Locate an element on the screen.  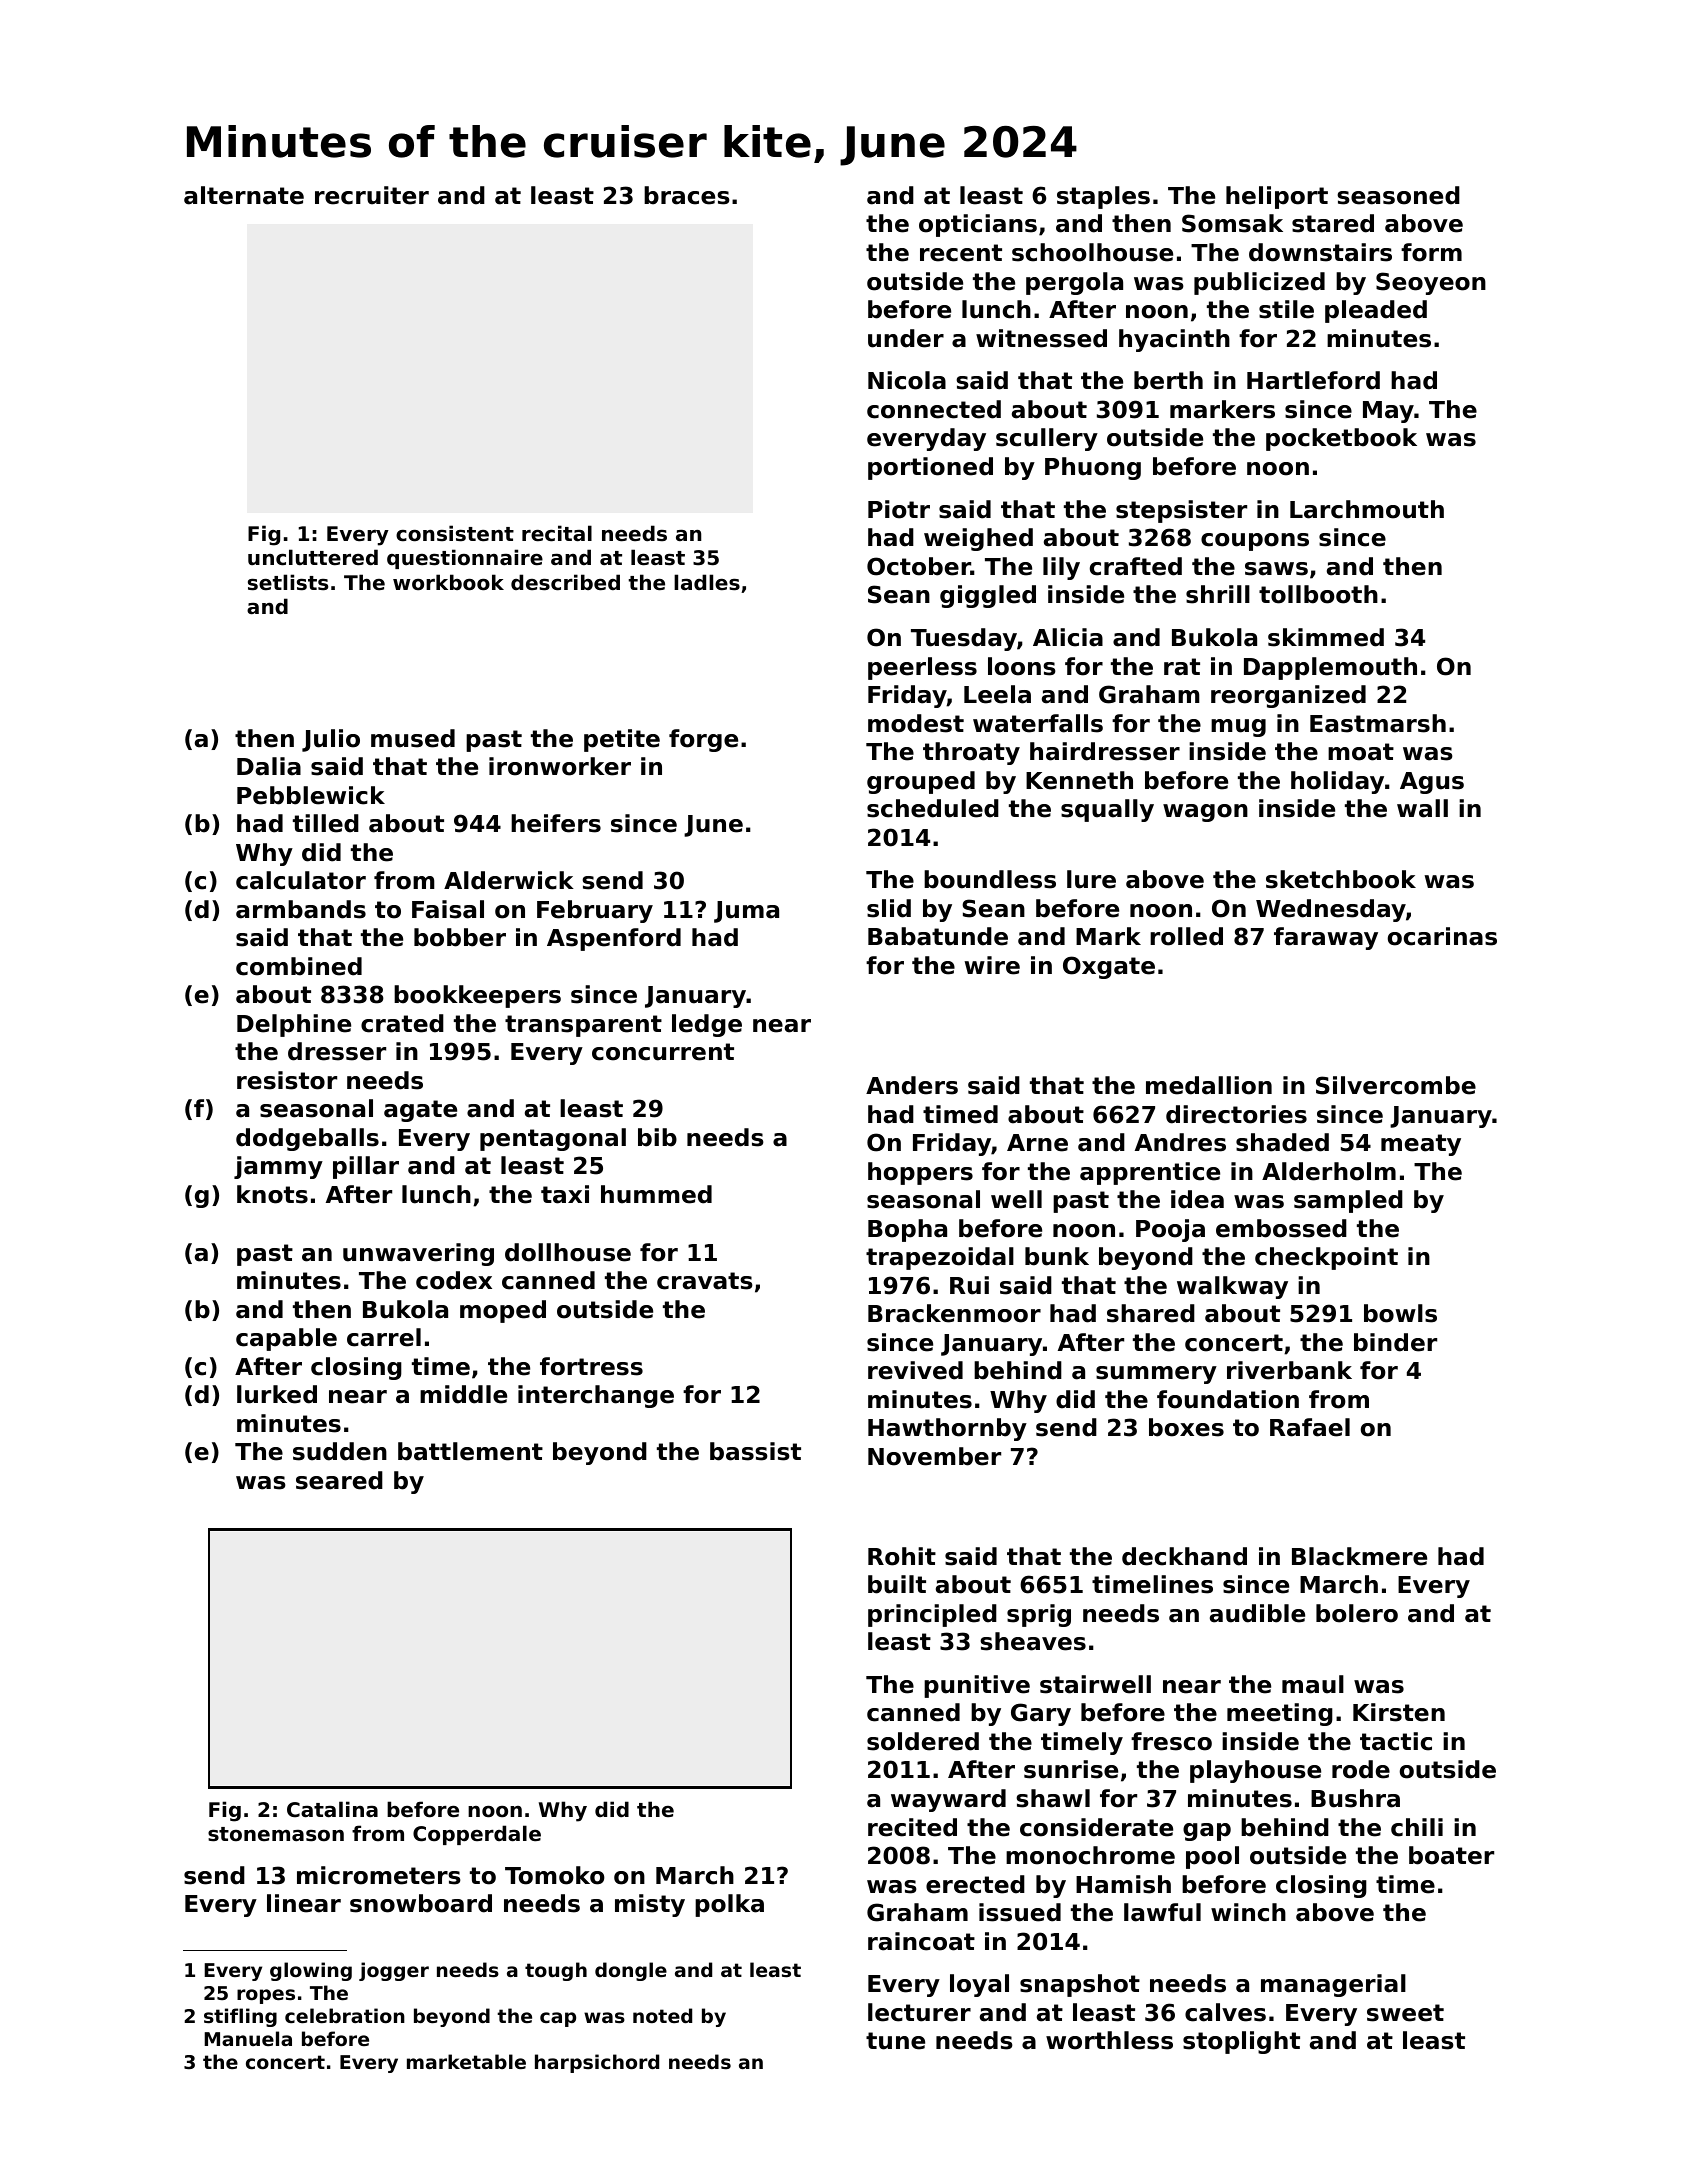
deckhand is located at coordinates (1184, 1556).
